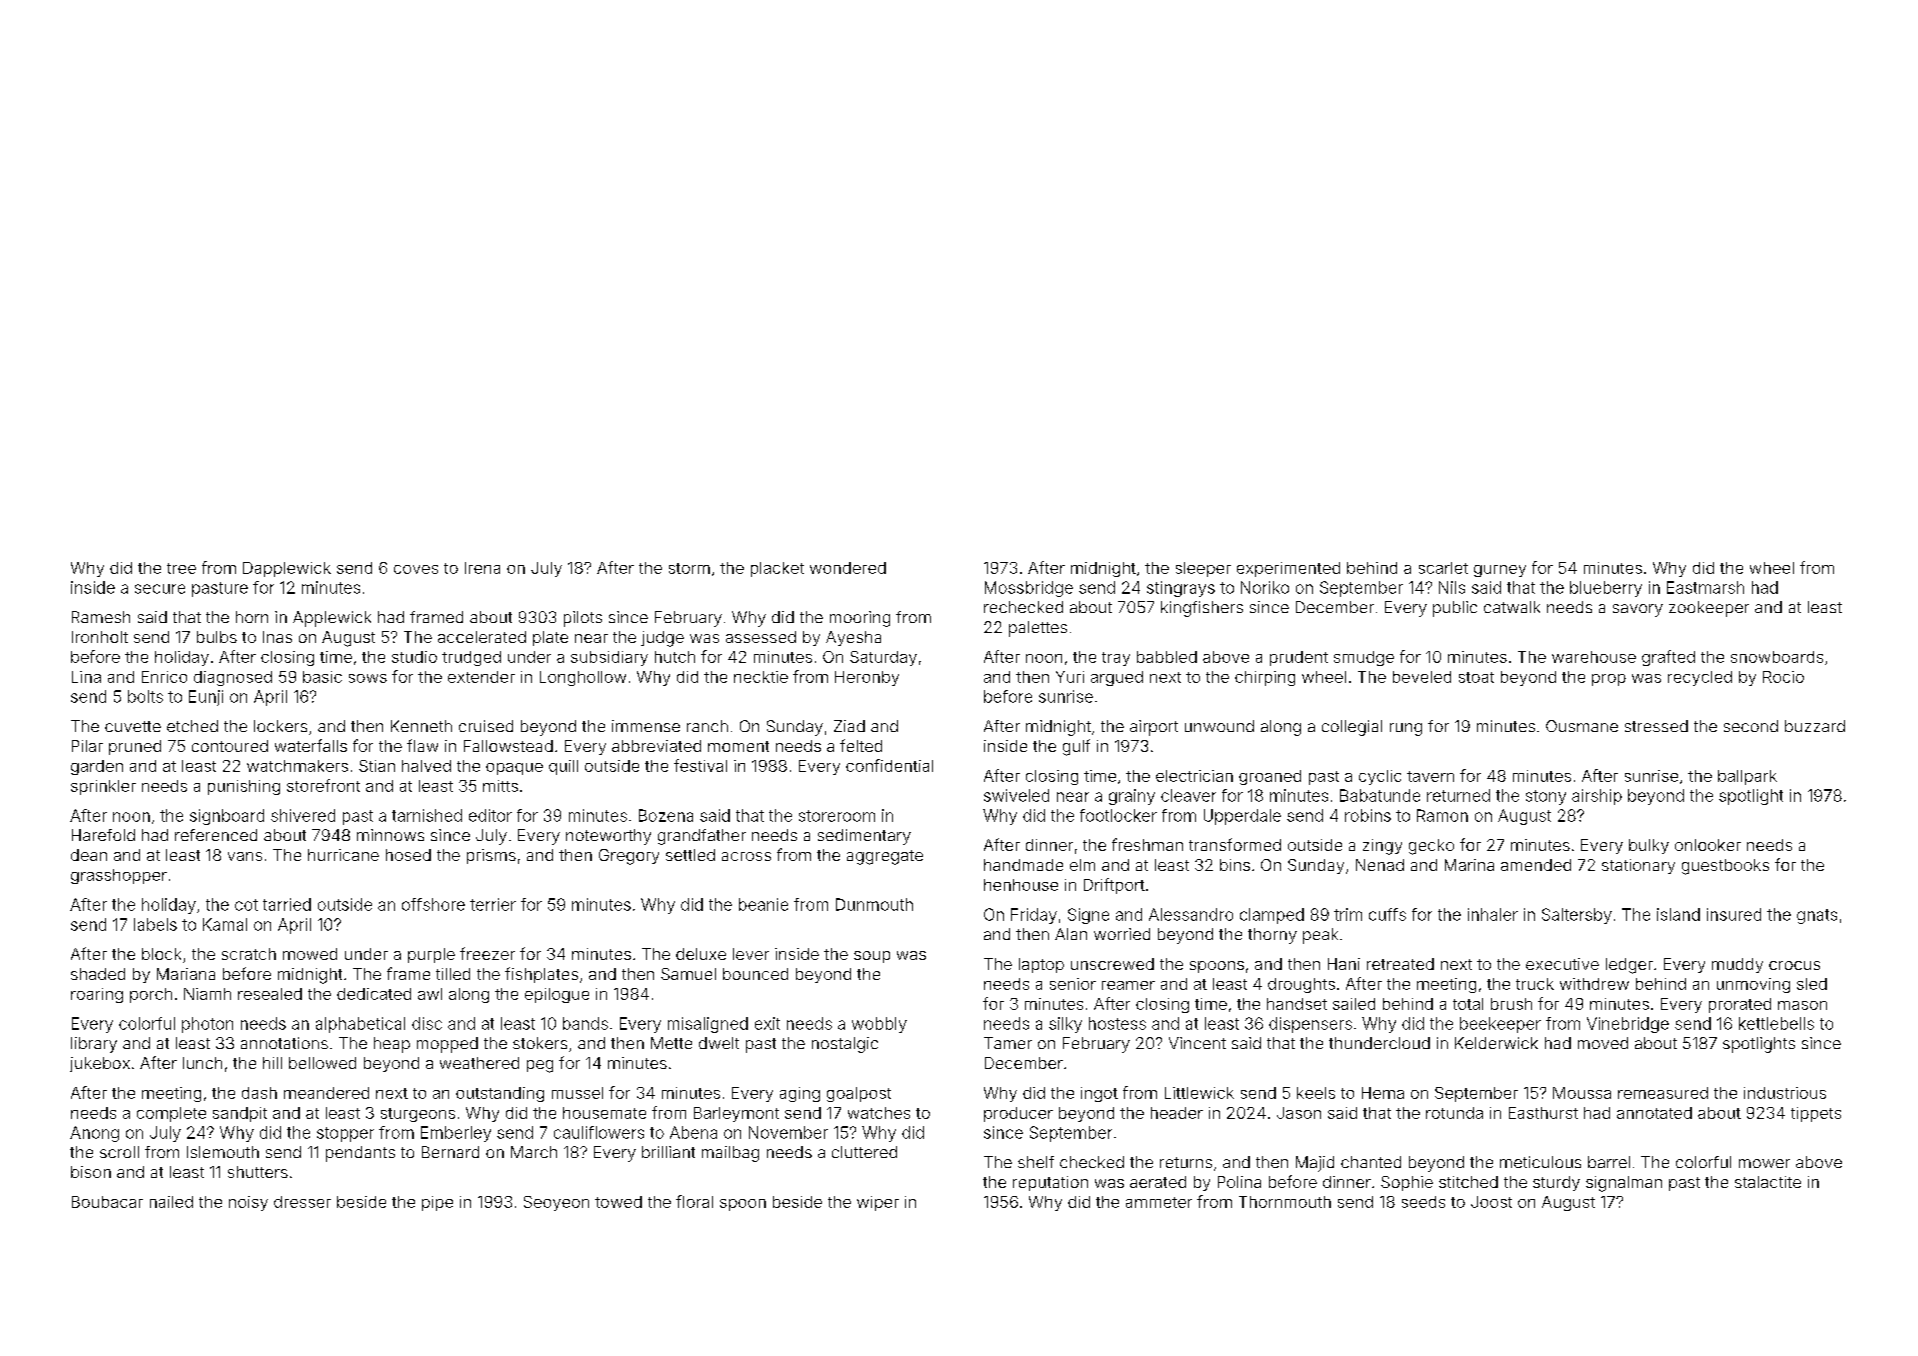 This screenshot has width=1918, height=1356. Describe the element at coordinates (1202, 609) in the screenshot. I see `kingfishers` at that location.
